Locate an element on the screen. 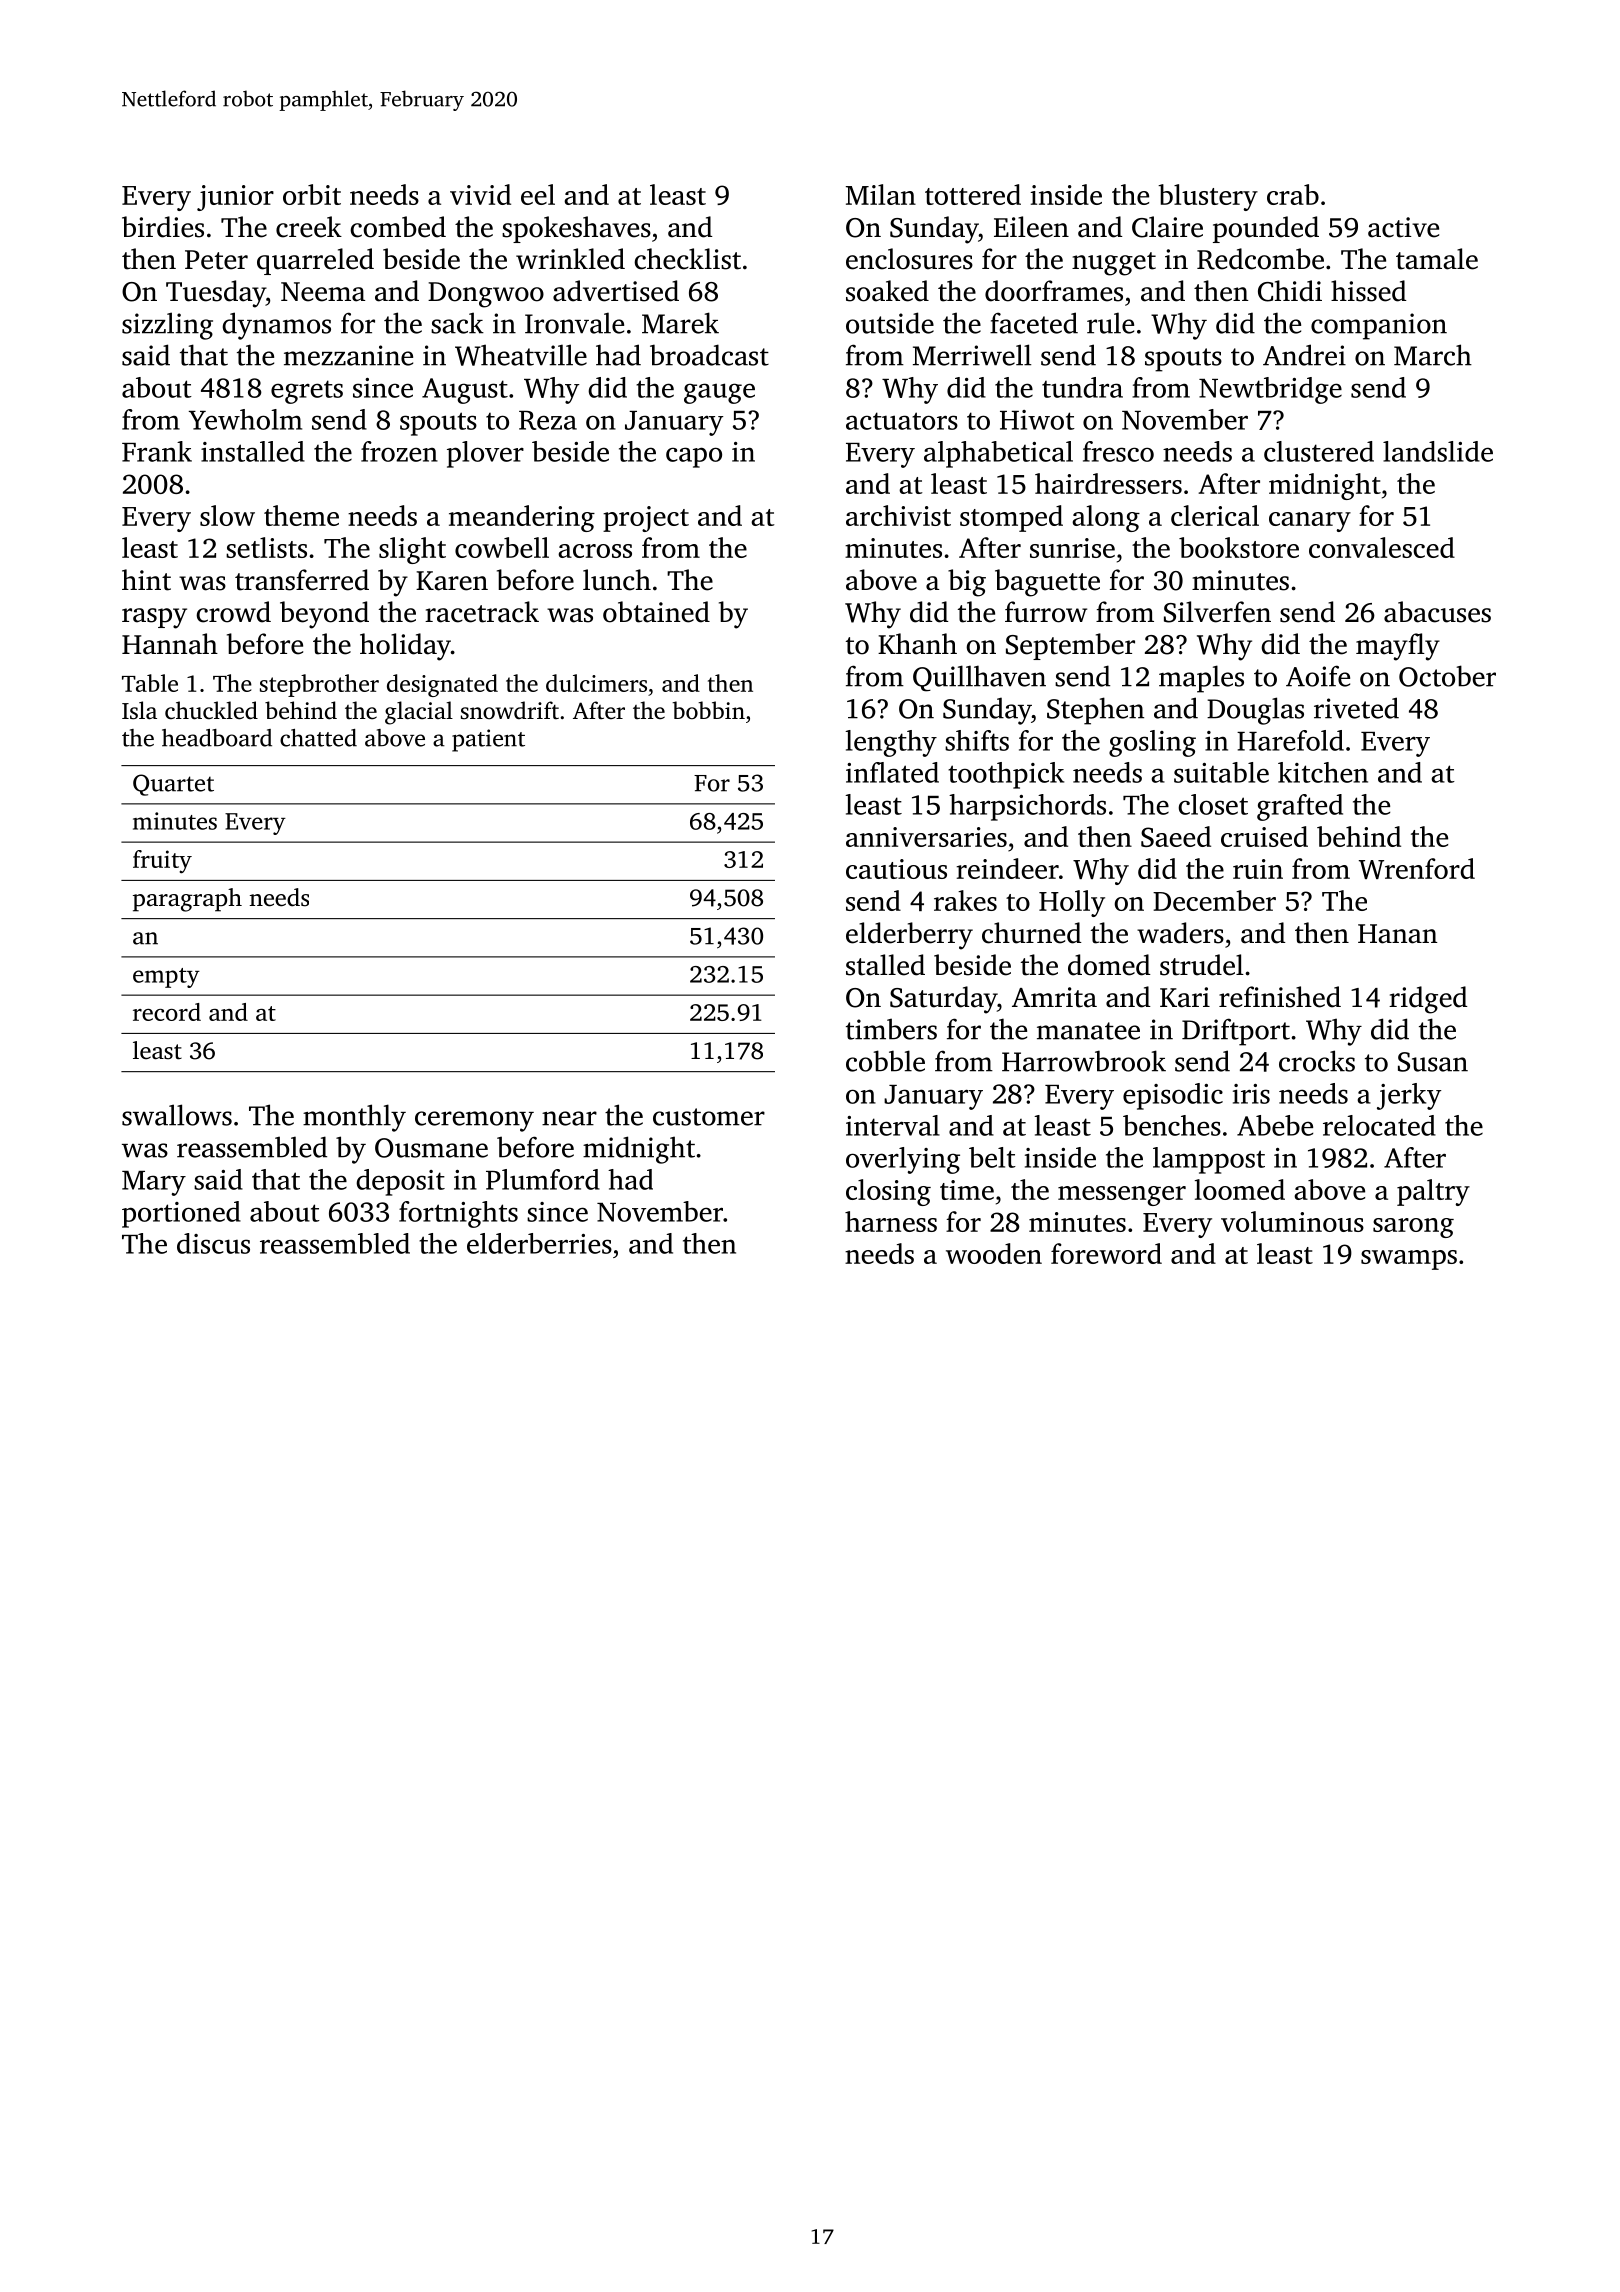  baguette is located at coordinates (1047, 583).
